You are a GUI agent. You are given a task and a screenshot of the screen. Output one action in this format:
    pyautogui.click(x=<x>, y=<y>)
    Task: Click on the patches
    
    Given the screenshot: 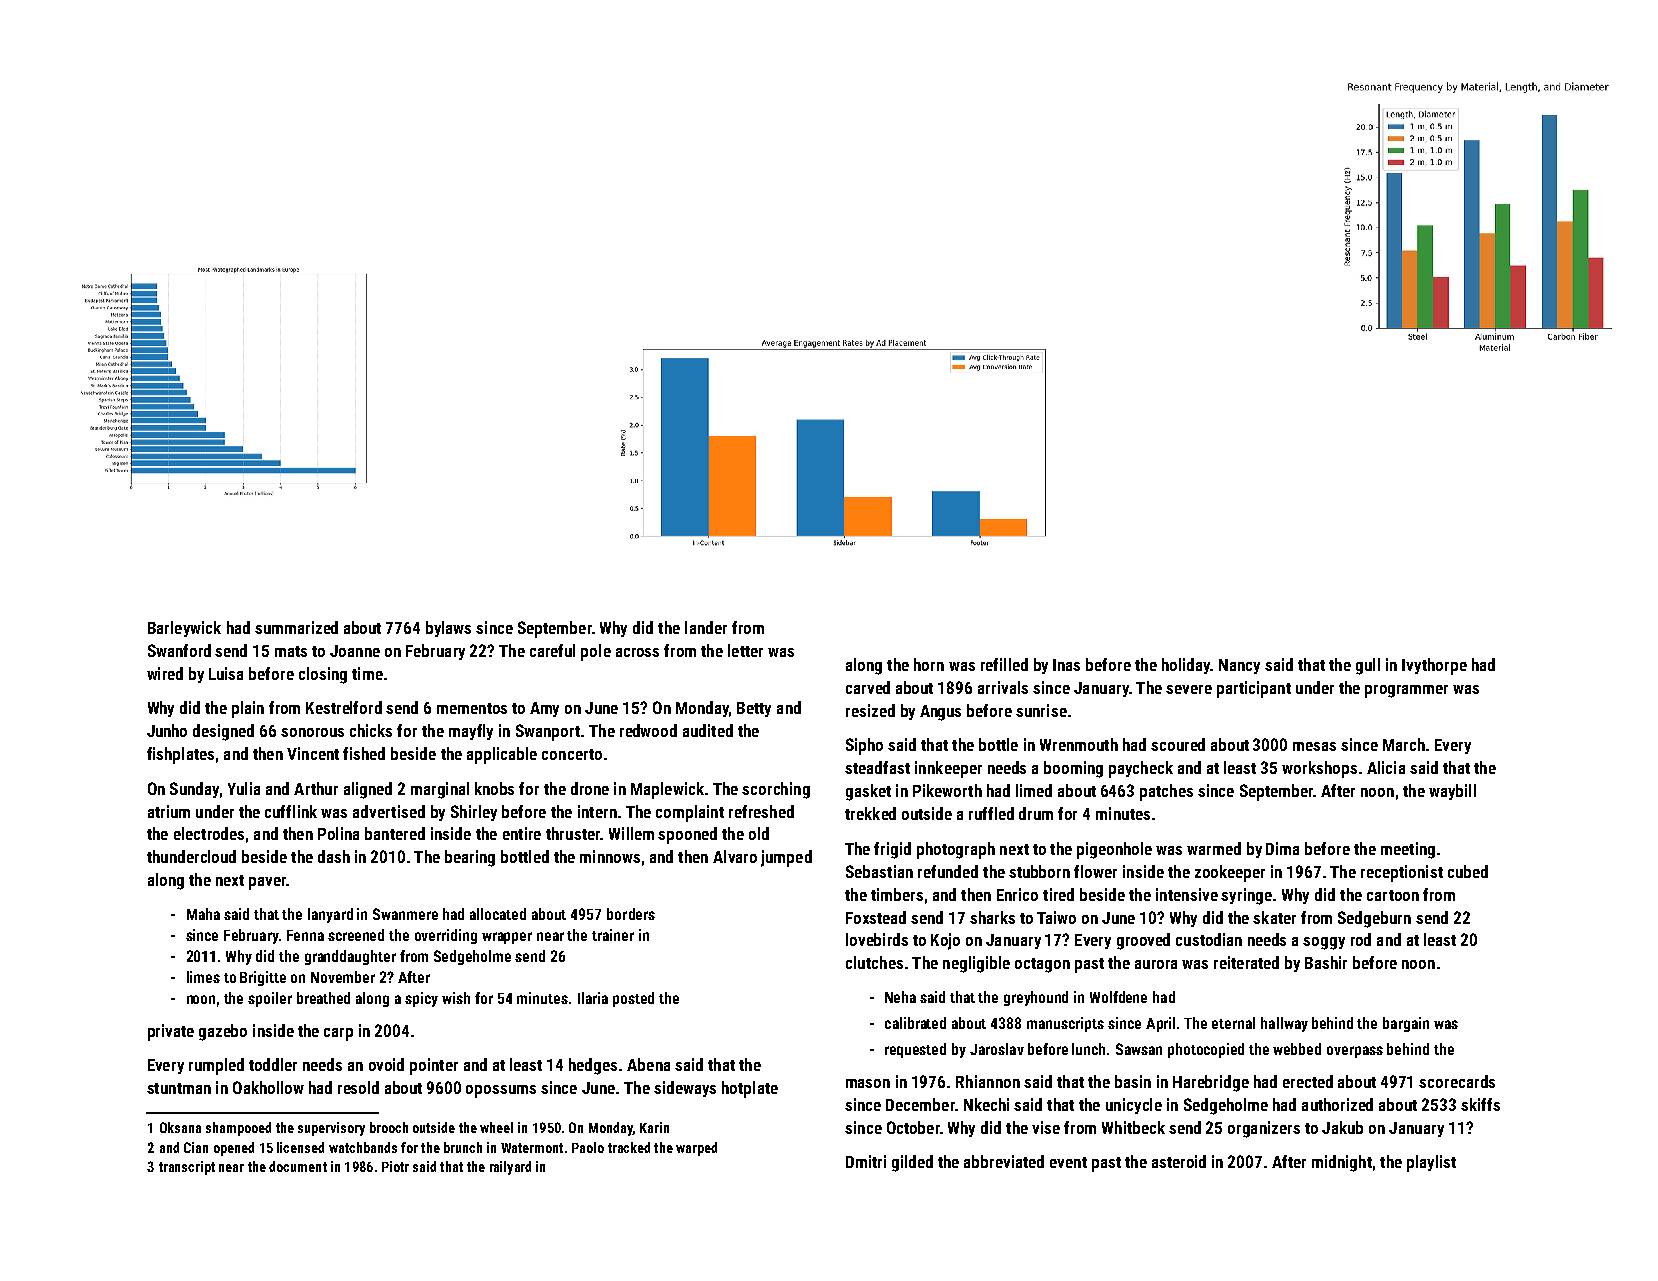 What is the action you would take?
    pyautogui.click(x=1166, y=792)
